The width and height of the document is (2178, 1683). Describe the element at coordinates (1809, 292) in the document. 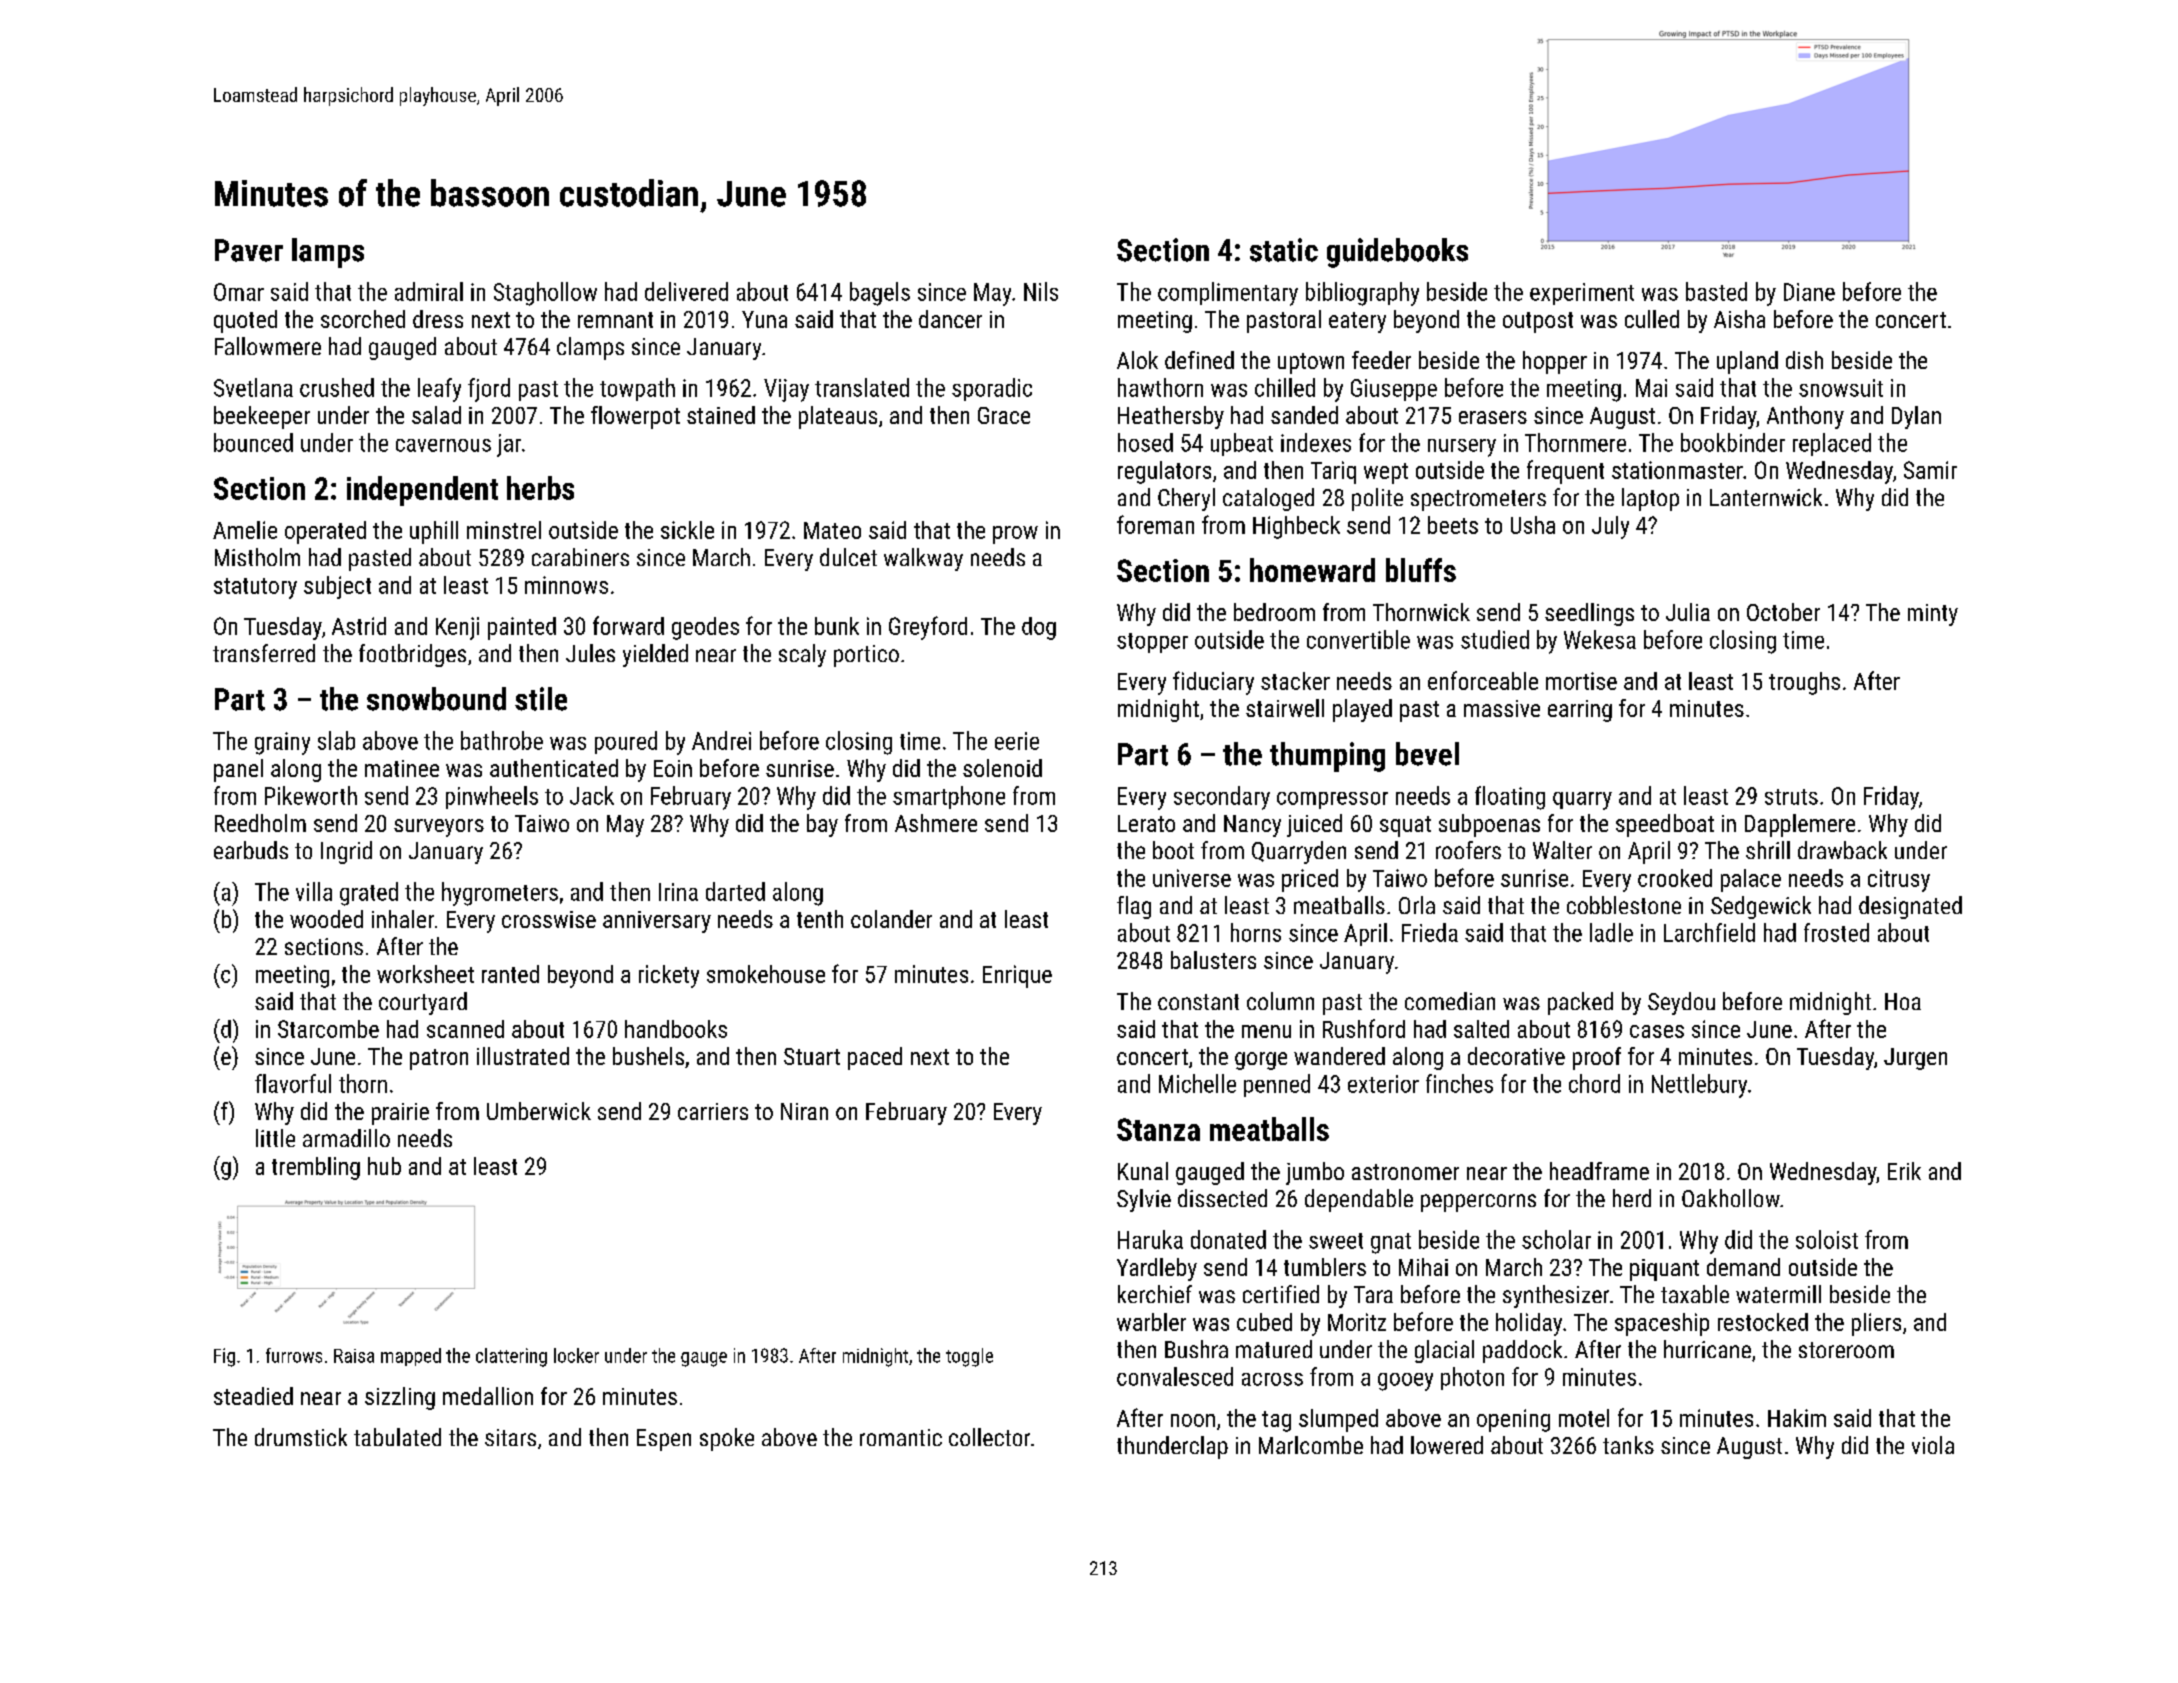

I see `Diane` at that location.
